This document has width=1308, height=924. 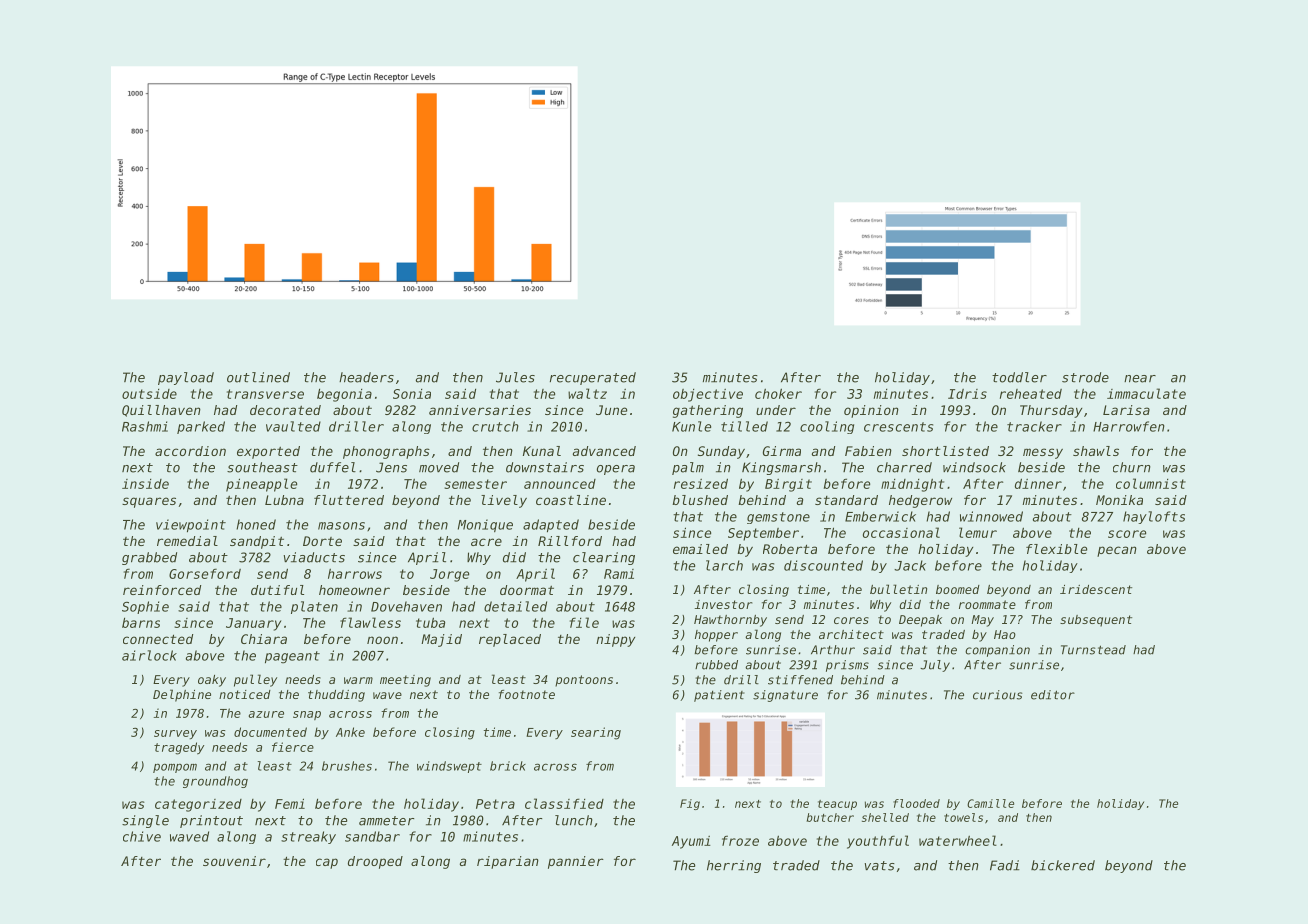 What do you see at coordinates (1096, 589) in the document?
I see `iridescent` at bounding box center [1096, 589].
